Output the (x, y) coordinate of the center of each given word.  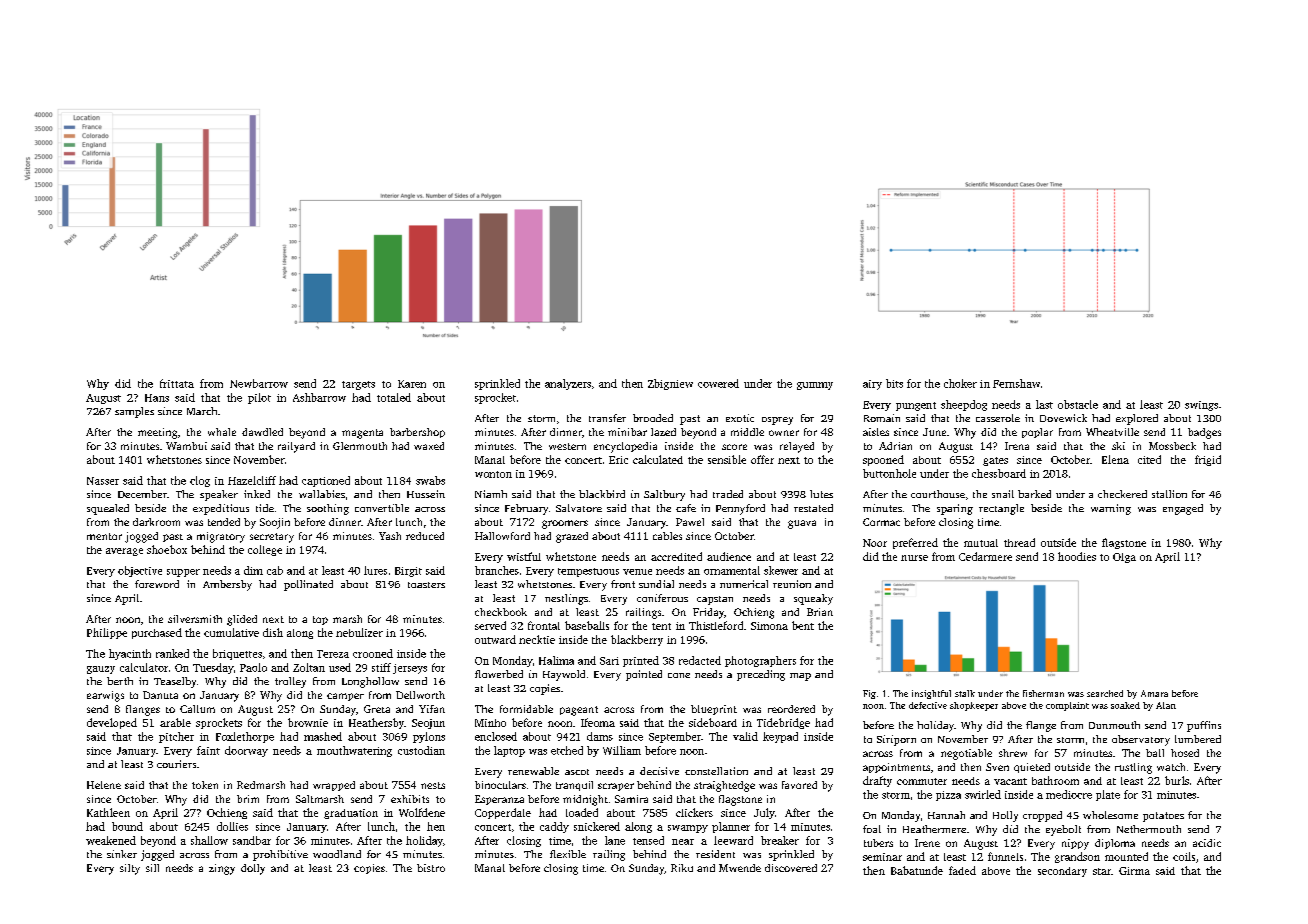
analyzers (568, 384)
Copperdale (503, 813)
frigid (1208, 460)
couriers (176, 764)
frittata (177, 383)
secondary (1062, 872)
